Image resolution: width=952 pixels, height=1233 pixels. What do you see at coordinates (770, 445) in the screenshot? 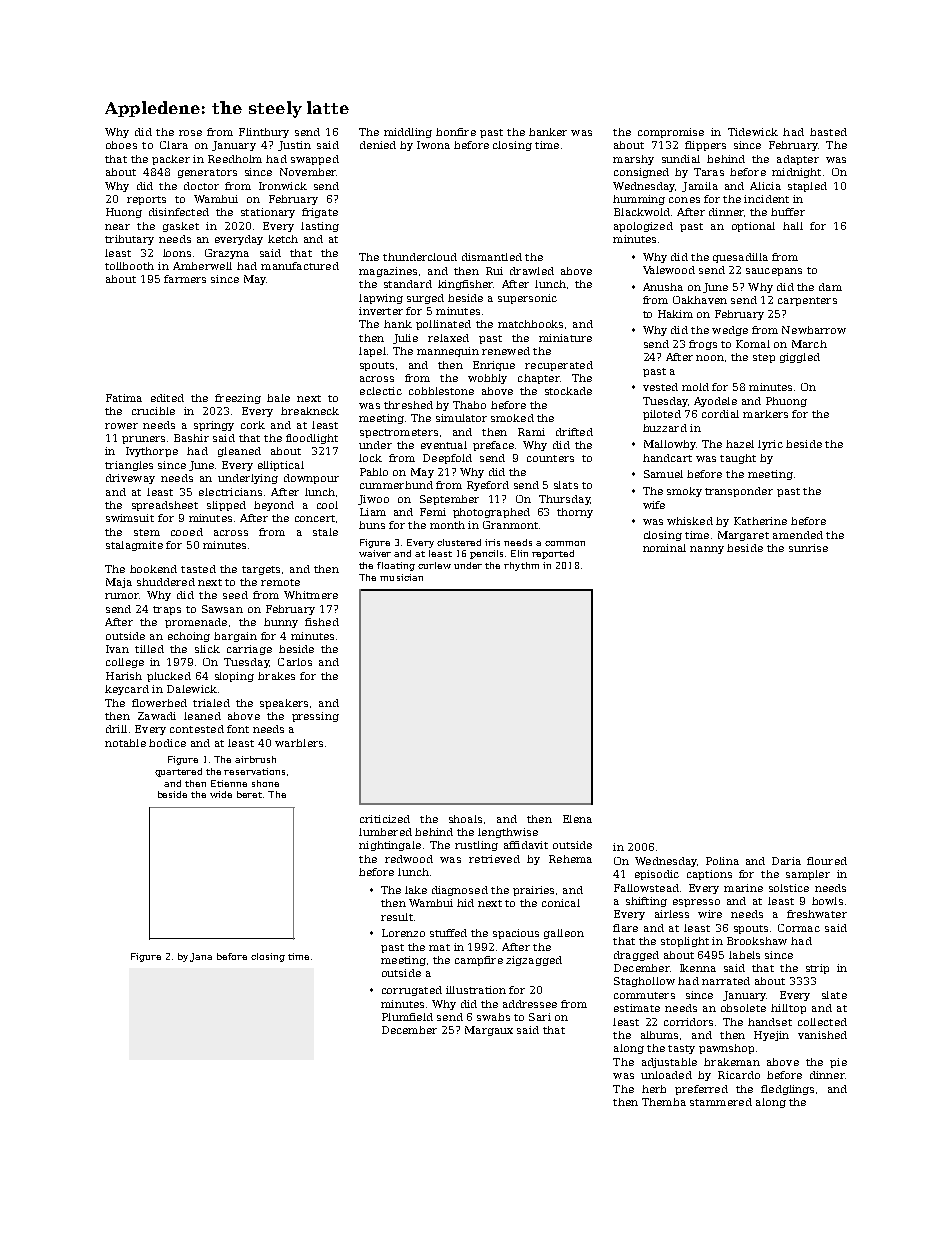
I see `lyric` at bounding box center [770, 445].
